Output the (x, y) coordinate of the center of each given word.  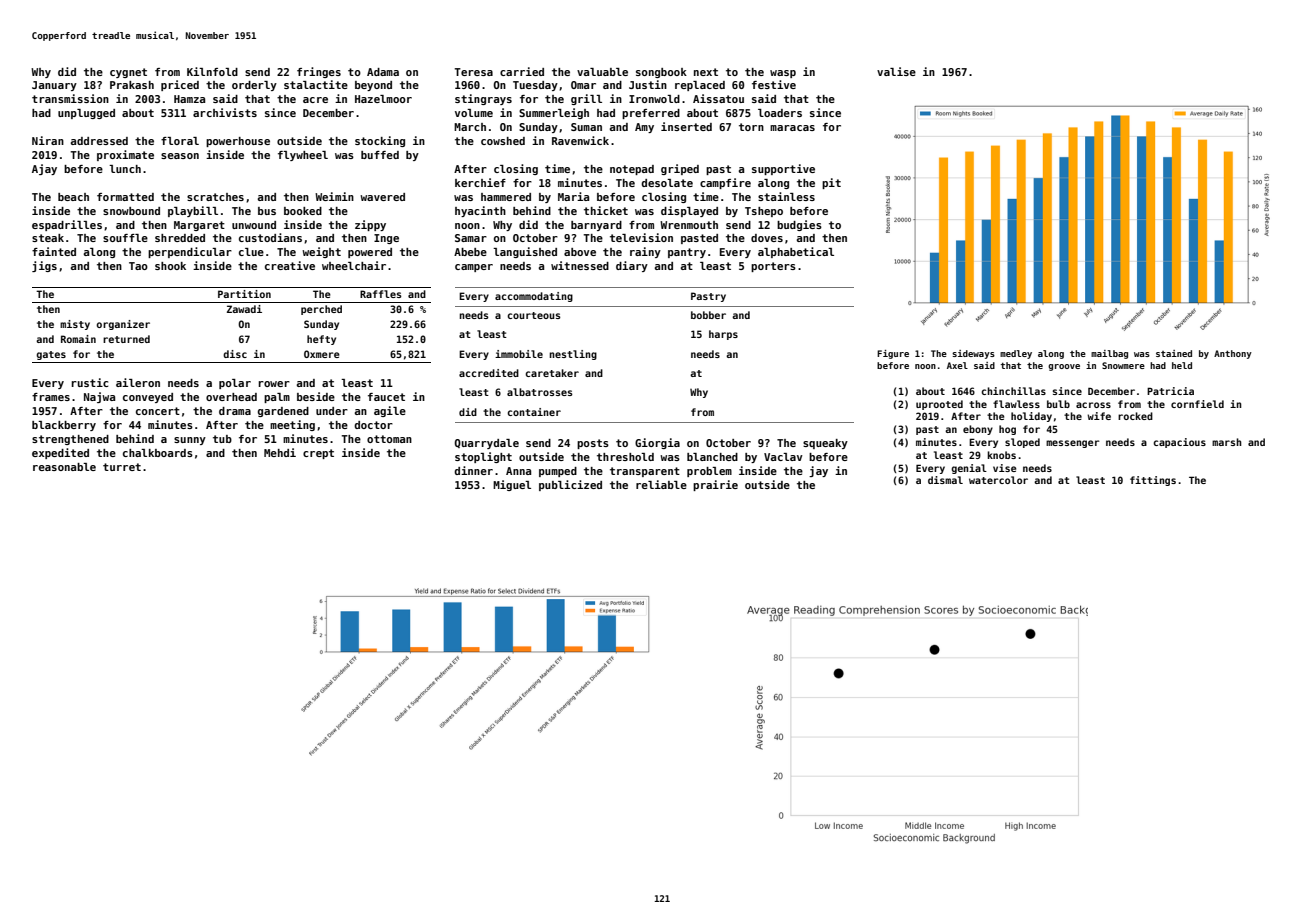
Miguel (512, 485)
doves (767, 238)
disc (235, 354)
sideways (973, 354)
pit (831, 183)
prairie (715, 485)
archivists (225, 112)
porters (773, 267)
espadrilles (67, 225)
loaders (780, 113)
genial (969, 469)
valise (896, 71)
